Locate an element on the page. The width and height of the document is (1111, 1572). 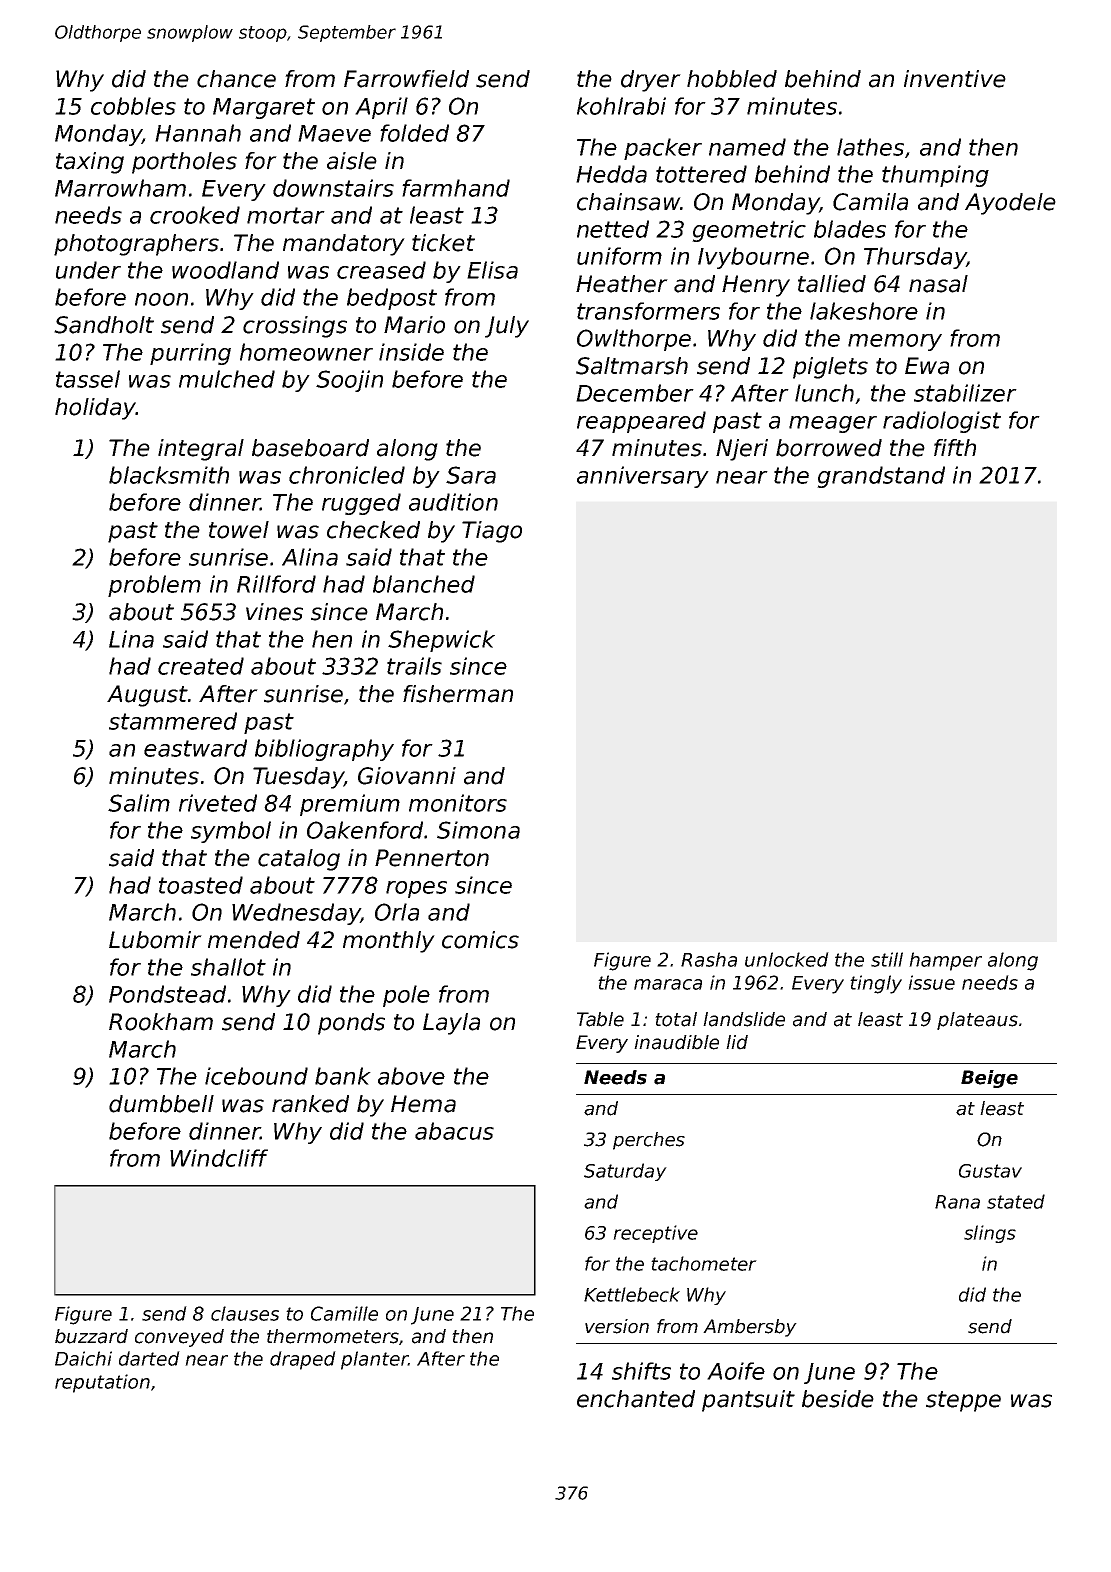
problem is located at coordinates (154, 586).
